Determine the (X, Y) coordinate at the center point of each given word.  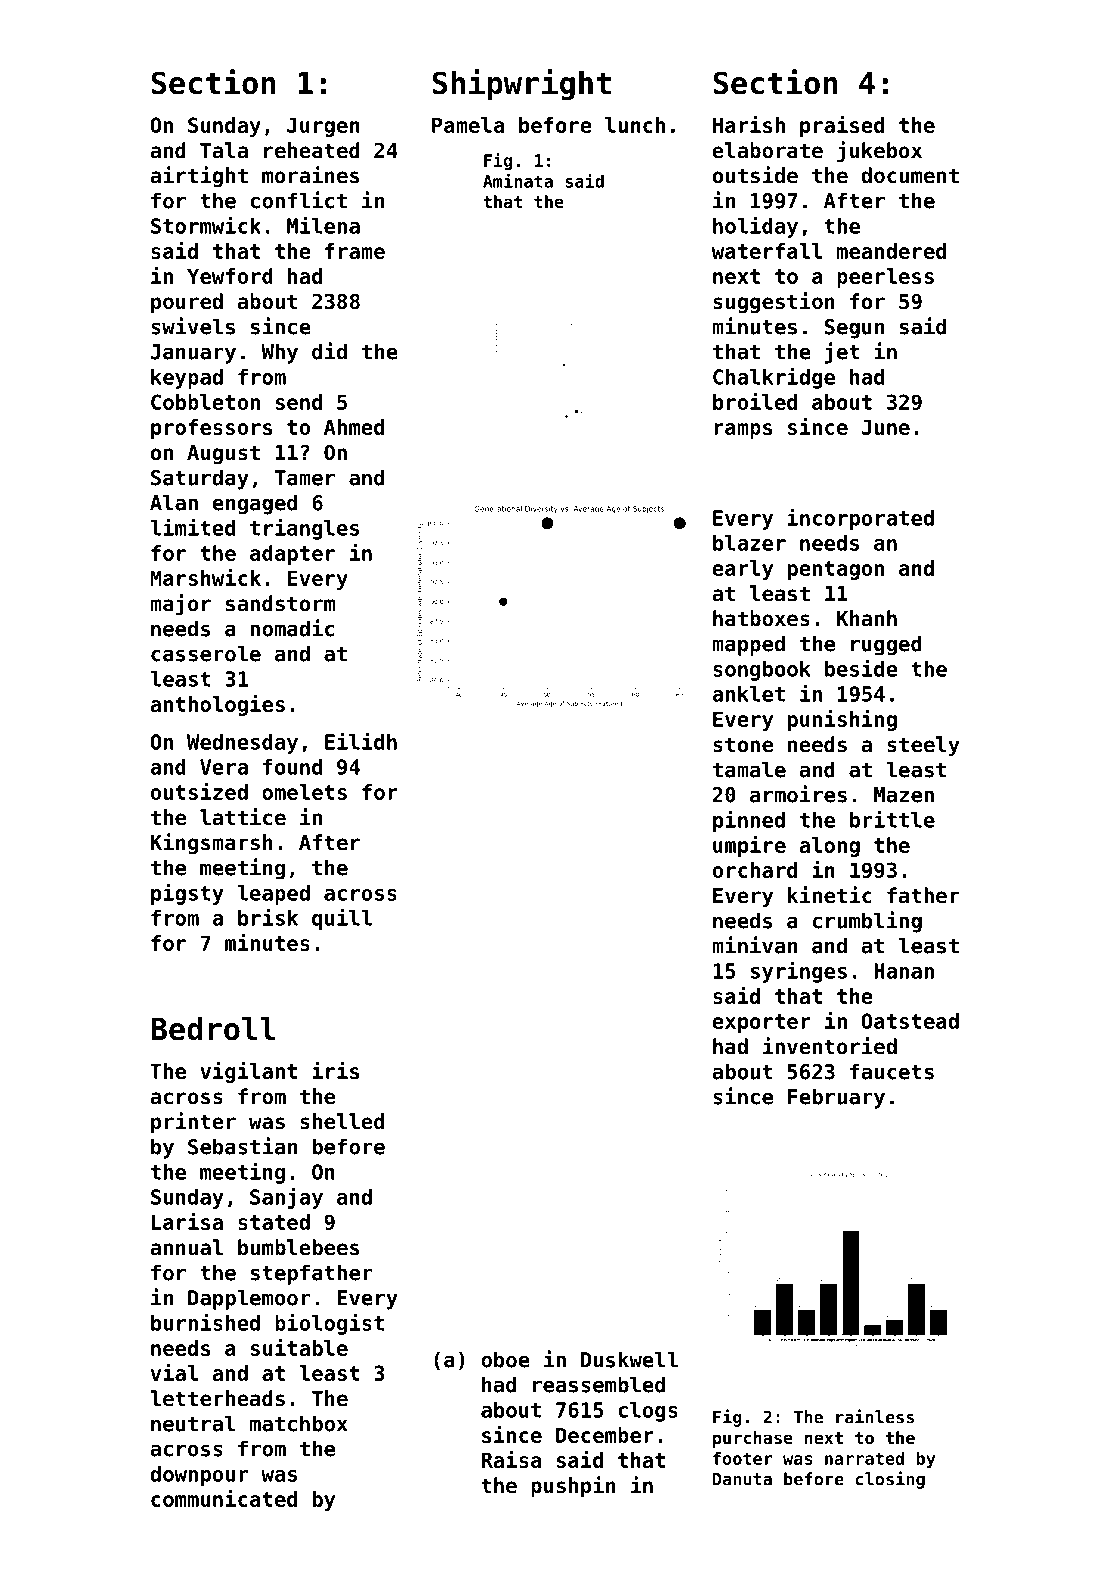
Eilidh (361, 741)
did (329, 351)
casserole (206, 653)
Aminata (518, 180)
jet (842, 353)
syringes (799, 972)
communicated (224, 1498)
